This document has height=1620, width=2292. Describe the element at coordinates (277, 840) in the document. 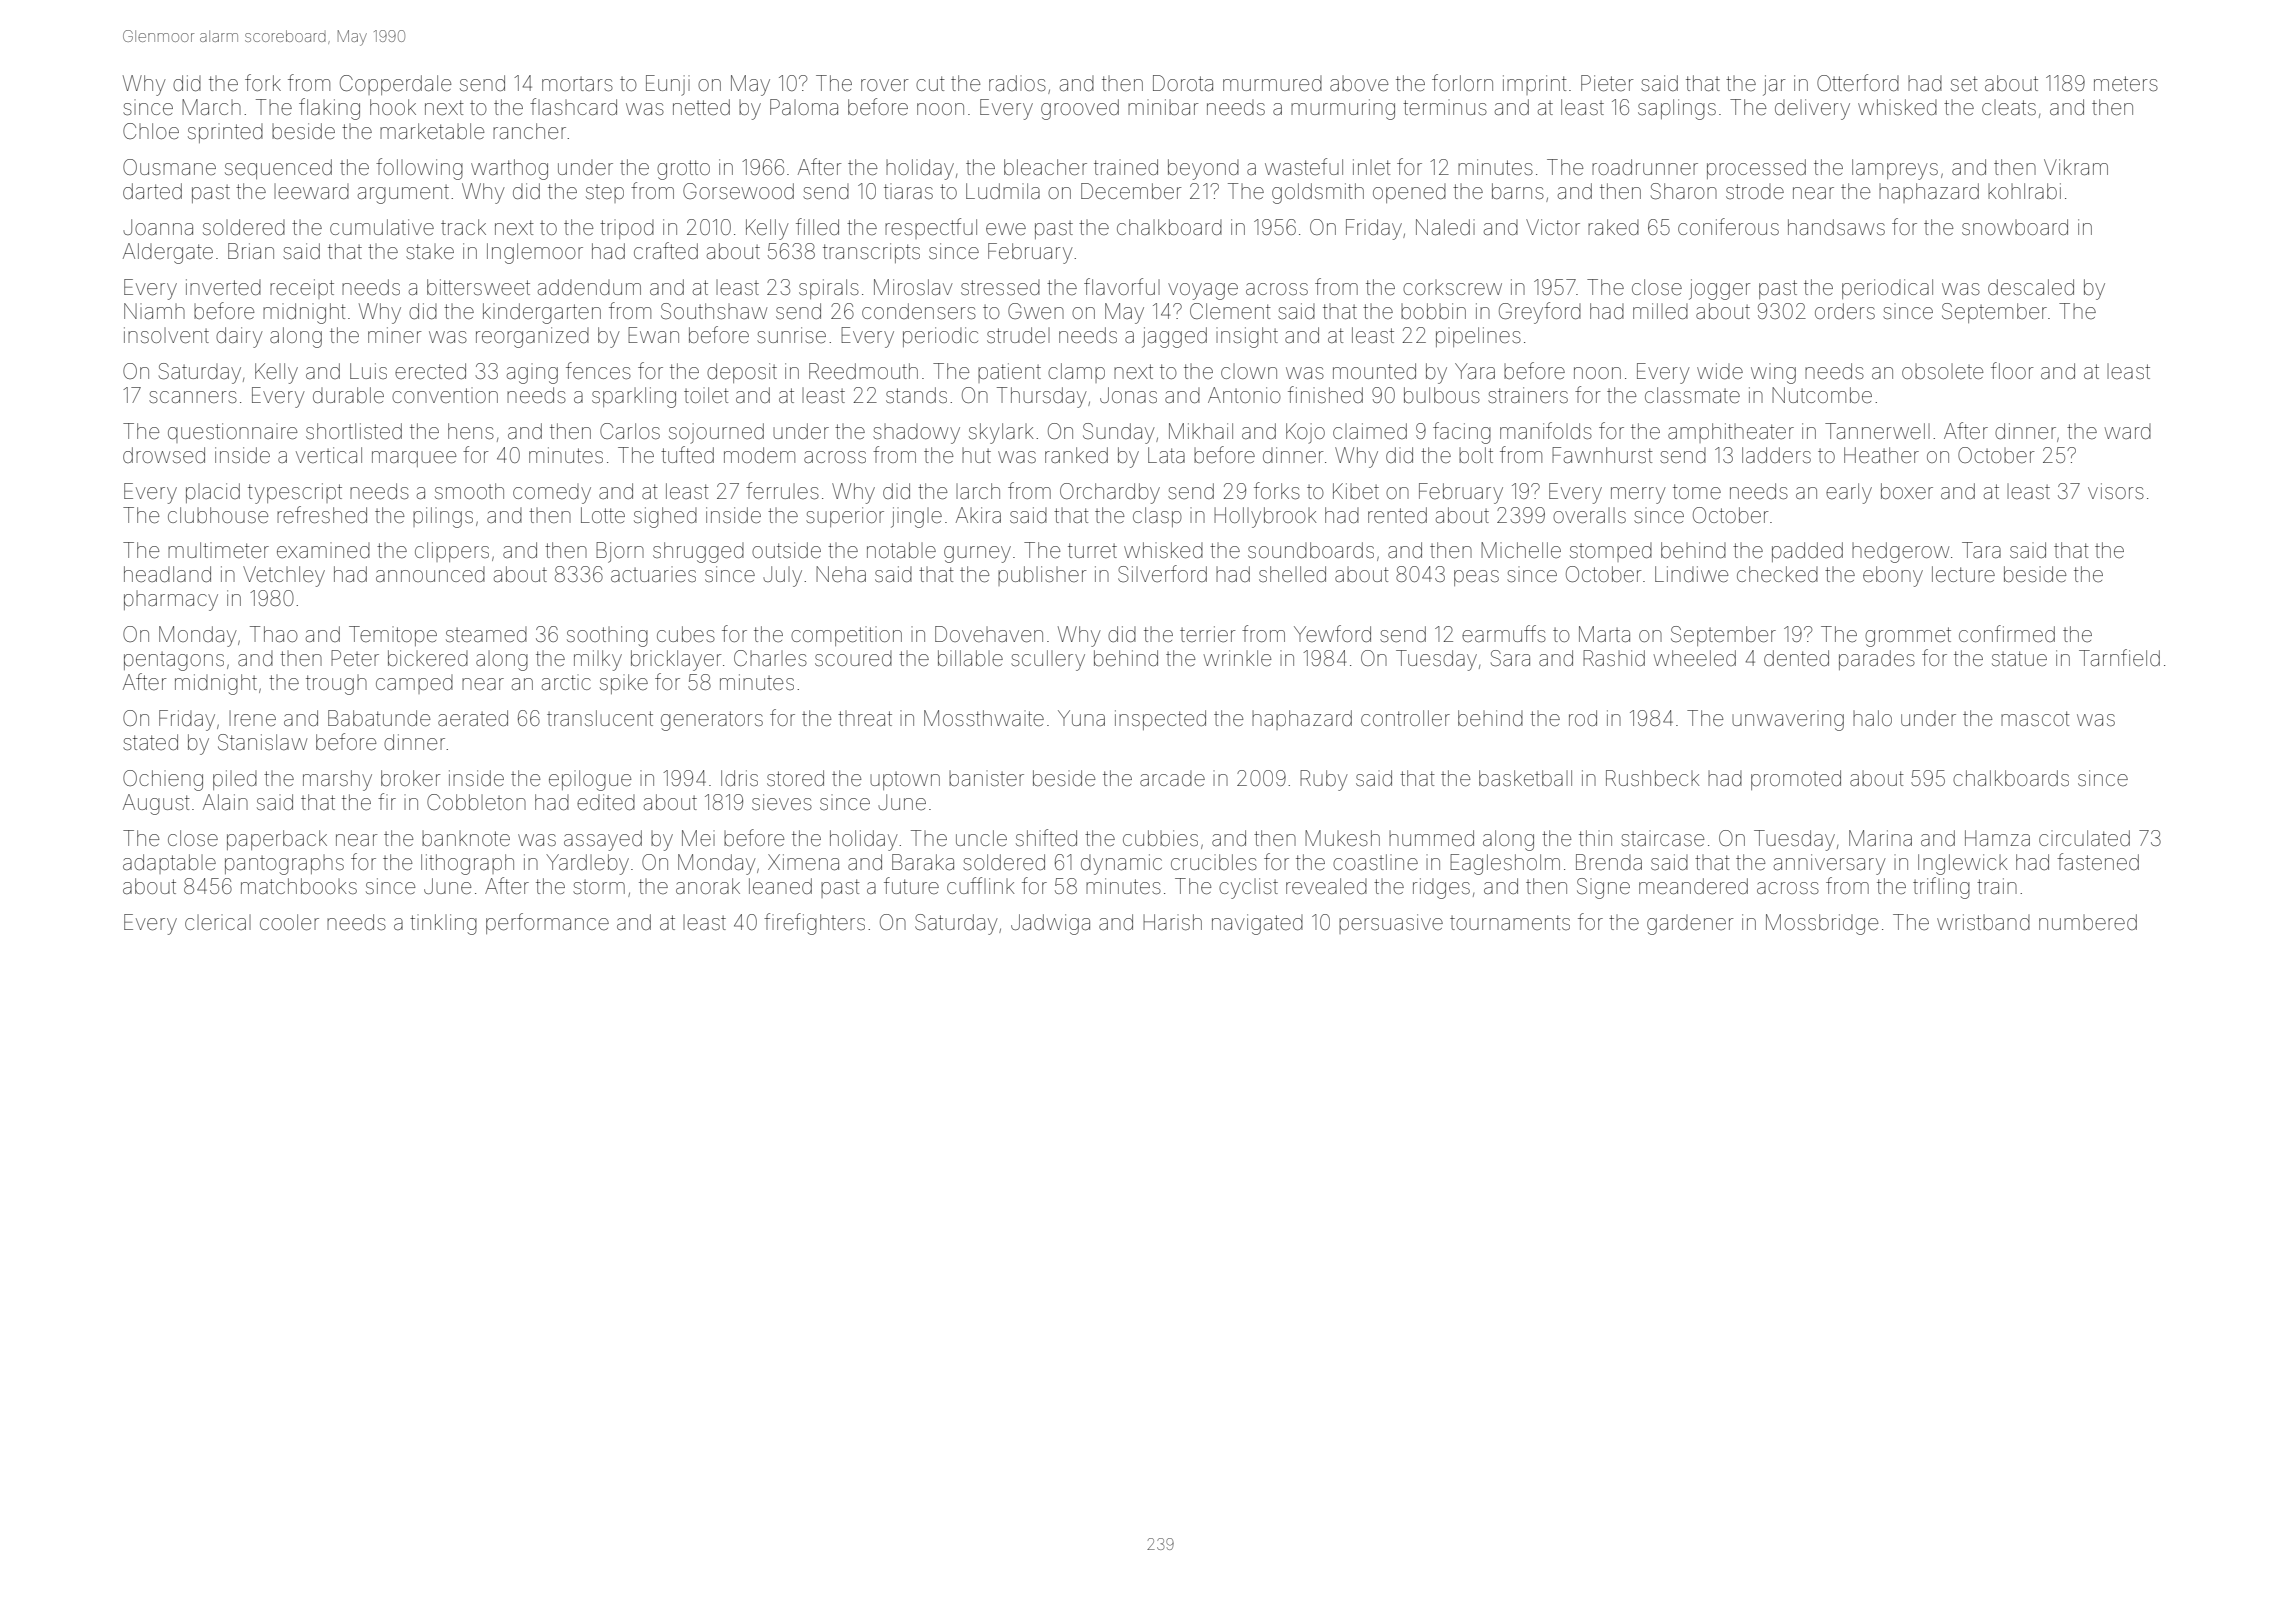

I see `paperback` at that location.
